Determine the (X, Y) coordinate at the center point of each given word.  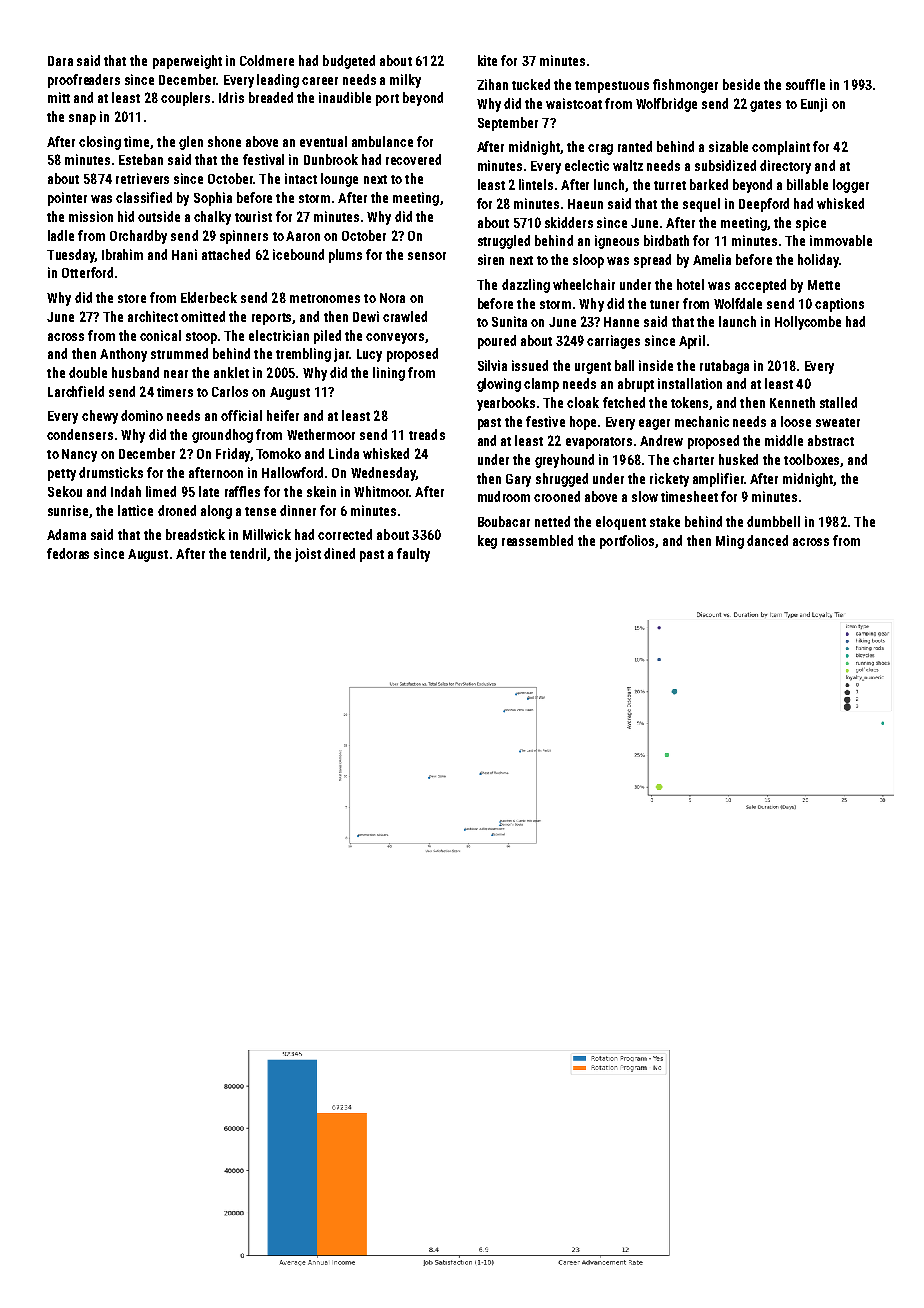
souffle (805, 84)
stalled (838, 402)
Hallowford (292, 472)
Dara (60, 61)
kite (487, 60)
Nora (392, 298)
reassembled (537, 540)
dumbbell (773, 521)
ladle (61, 235)
